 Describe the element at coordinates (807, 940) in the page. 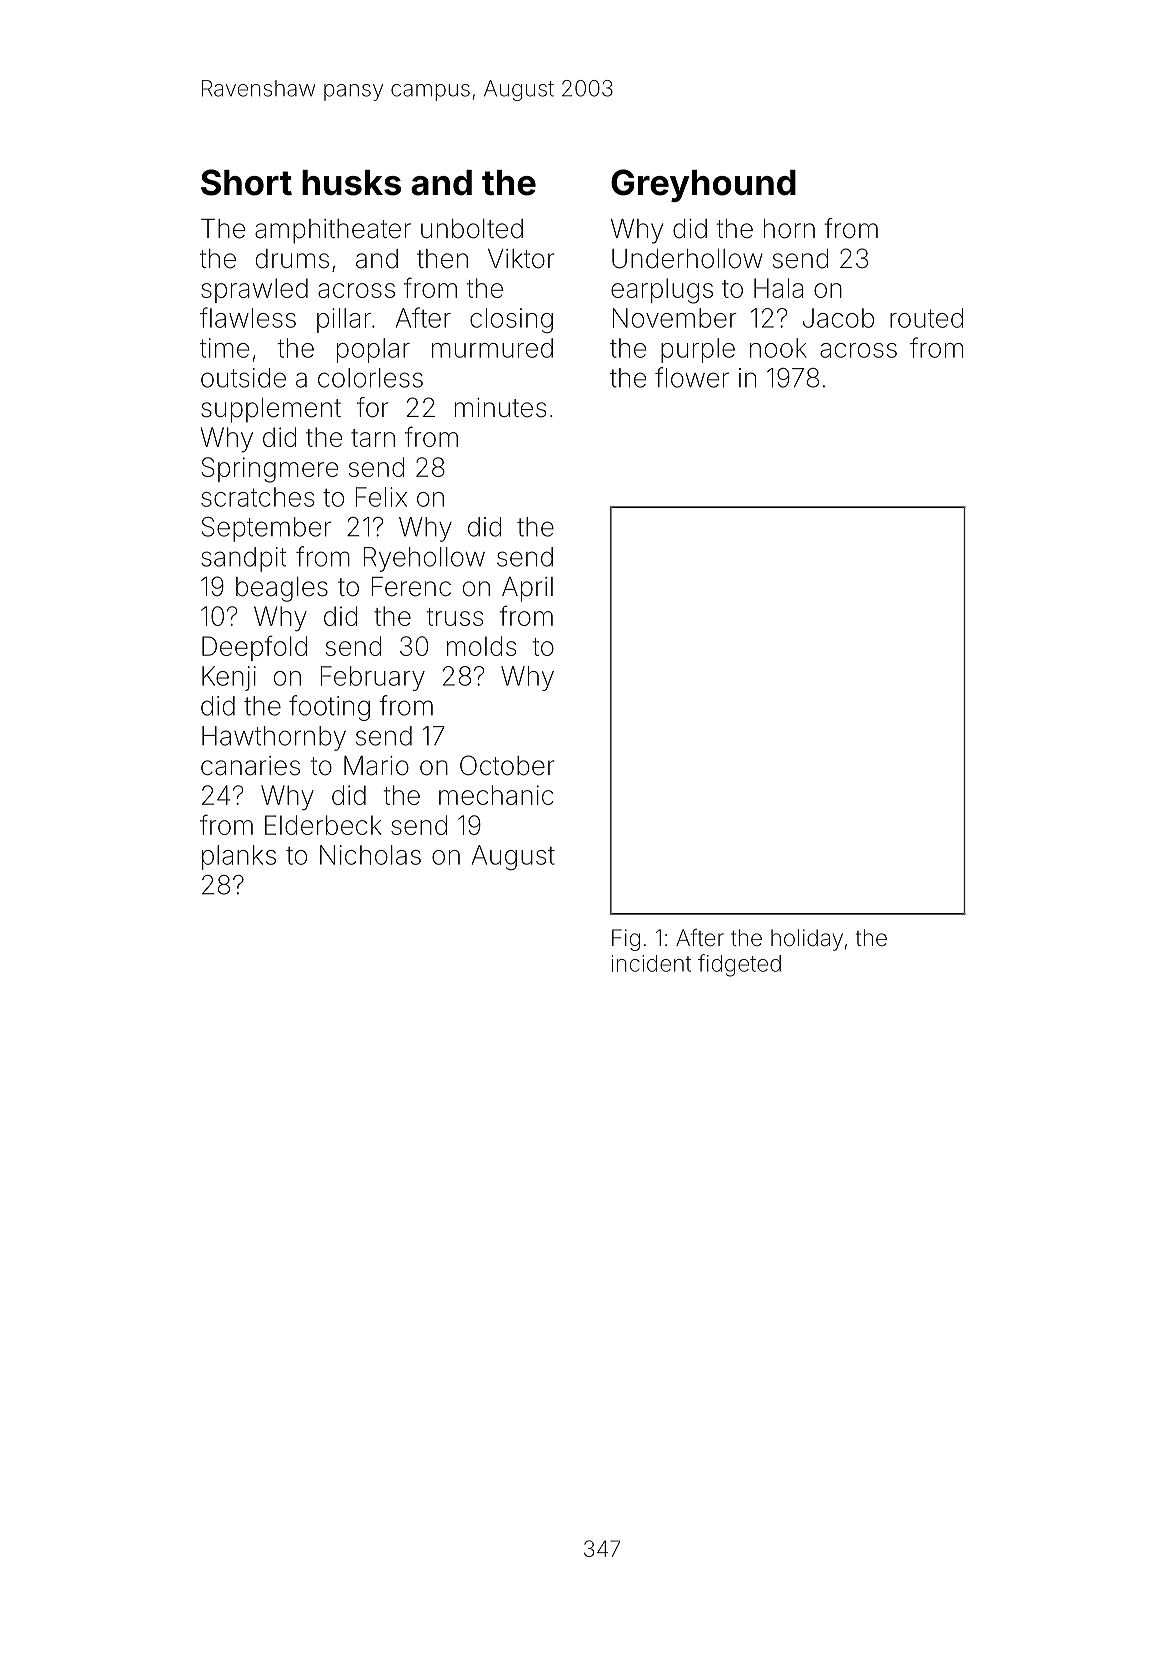

I see `holiday` at that location.
